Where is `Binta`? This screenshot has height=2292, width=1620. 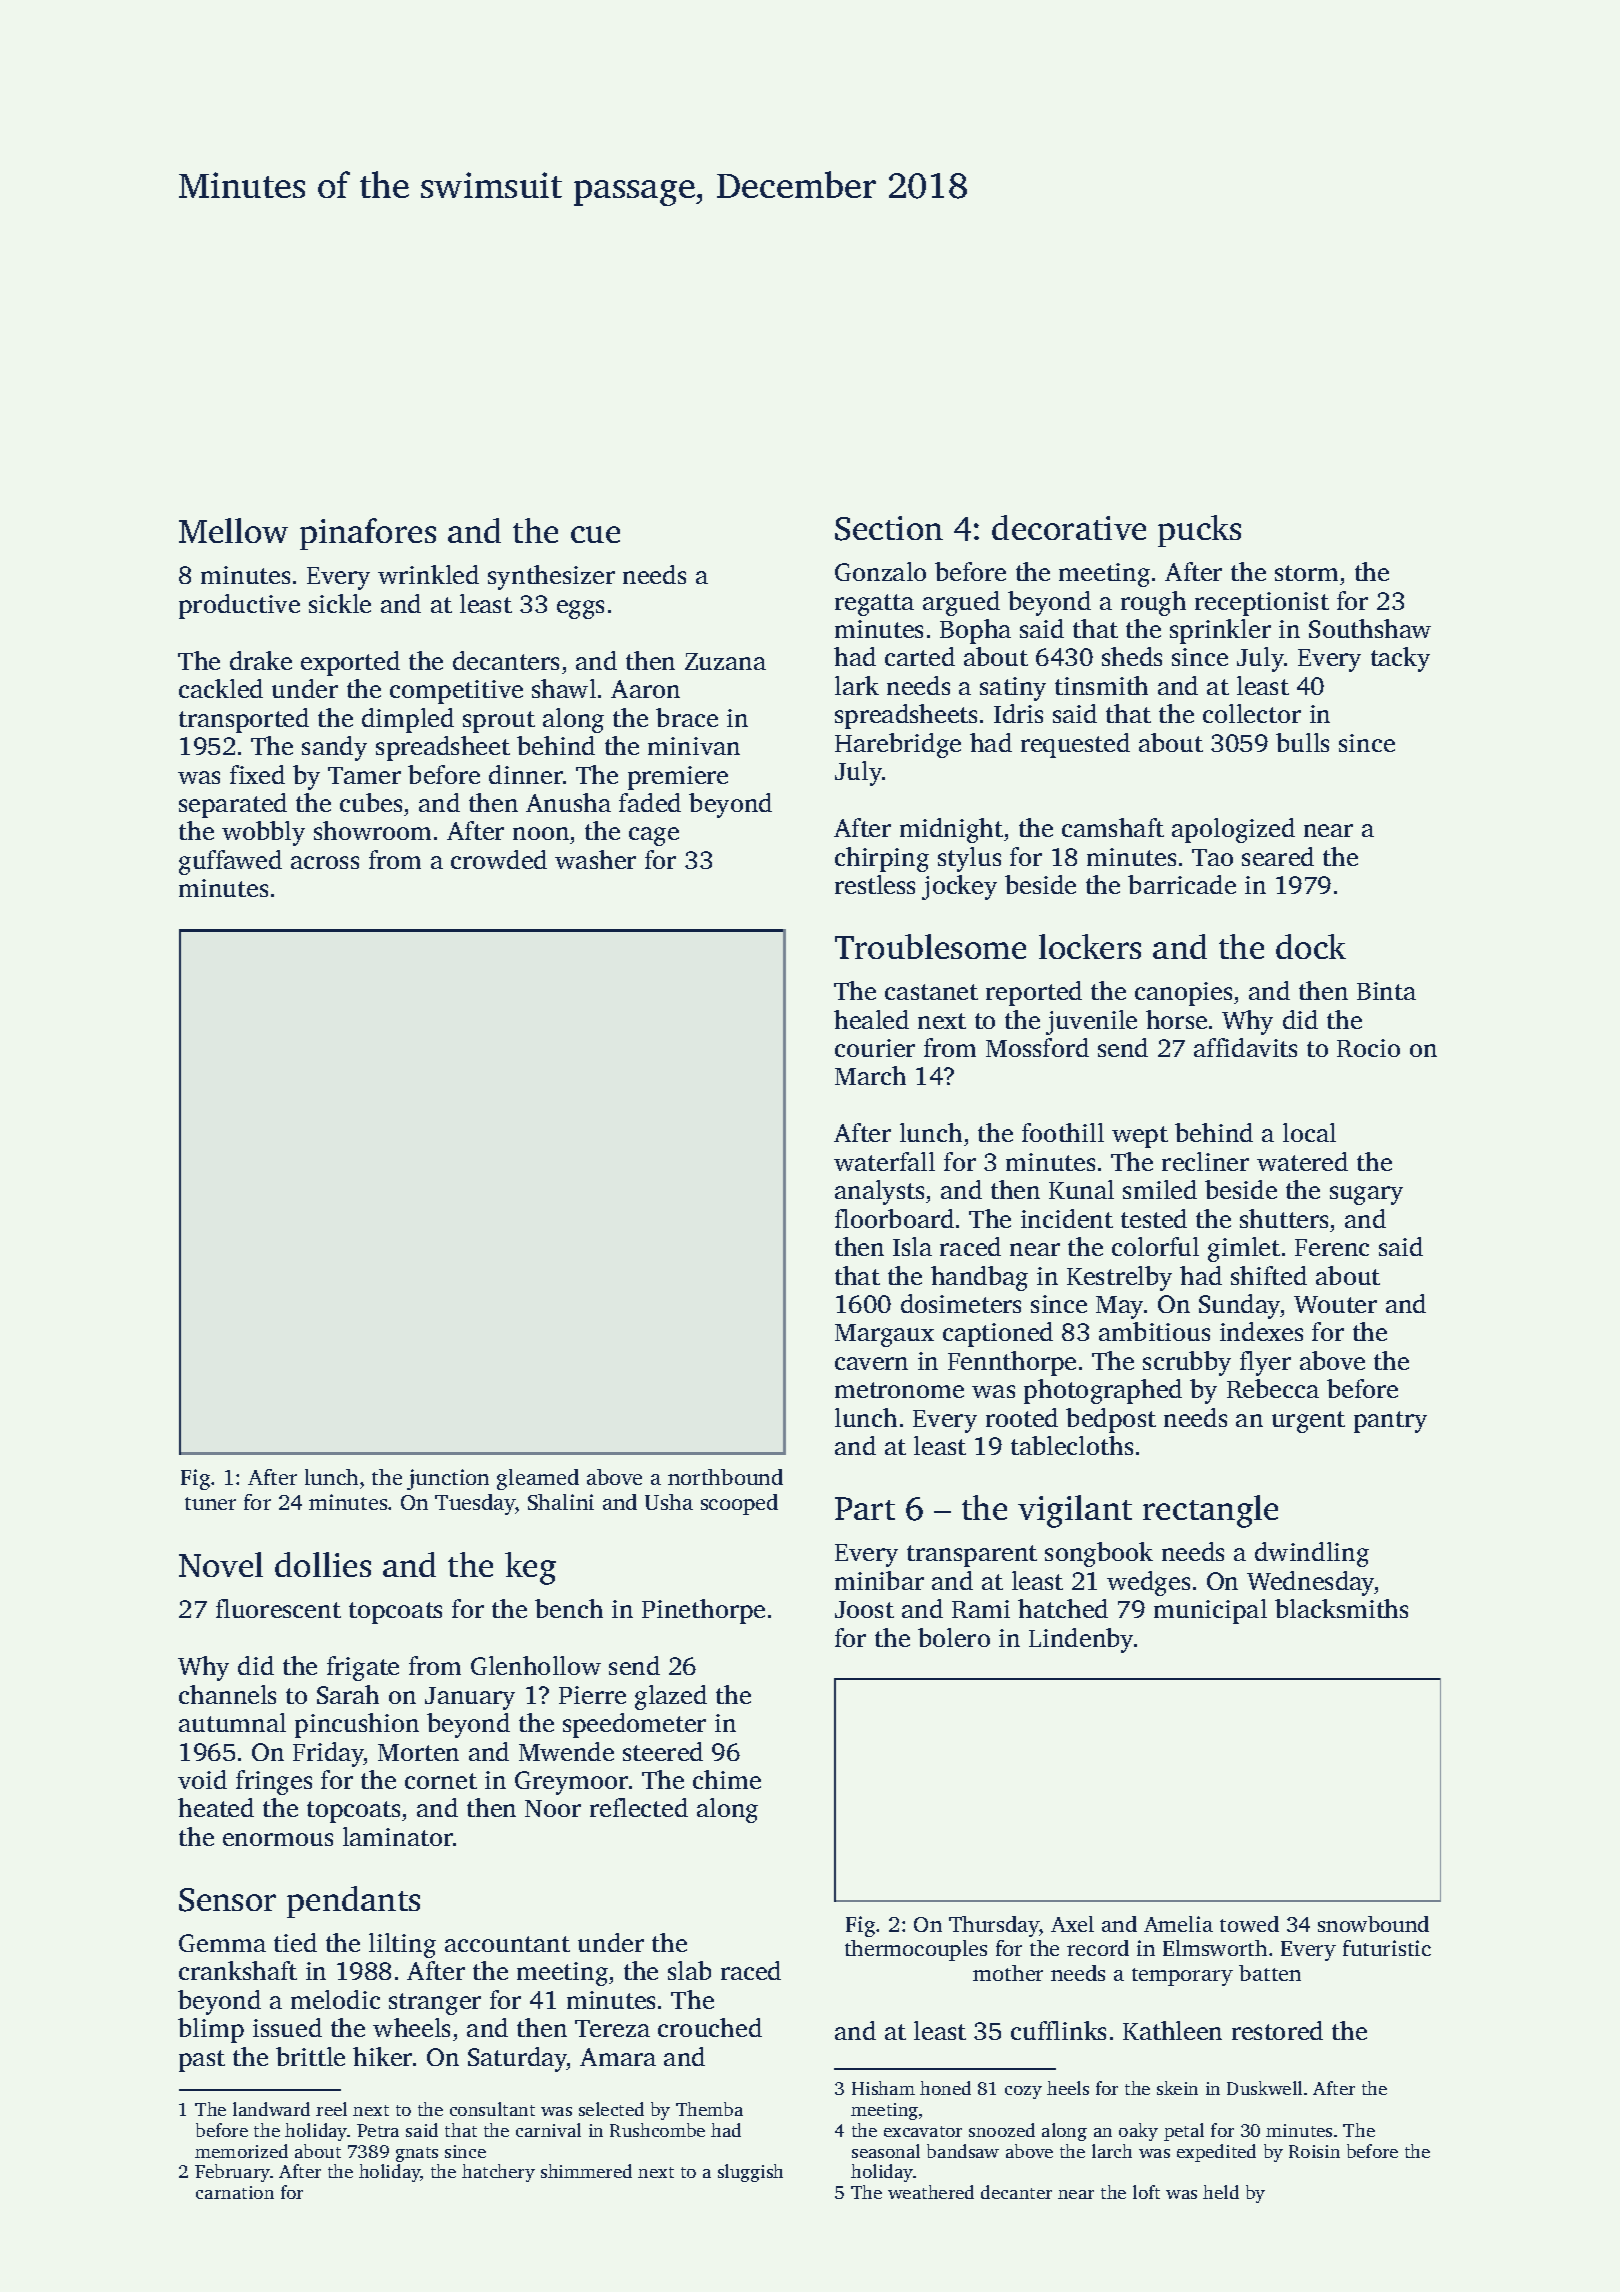 Binta is located at coordinates (1386, 991).
